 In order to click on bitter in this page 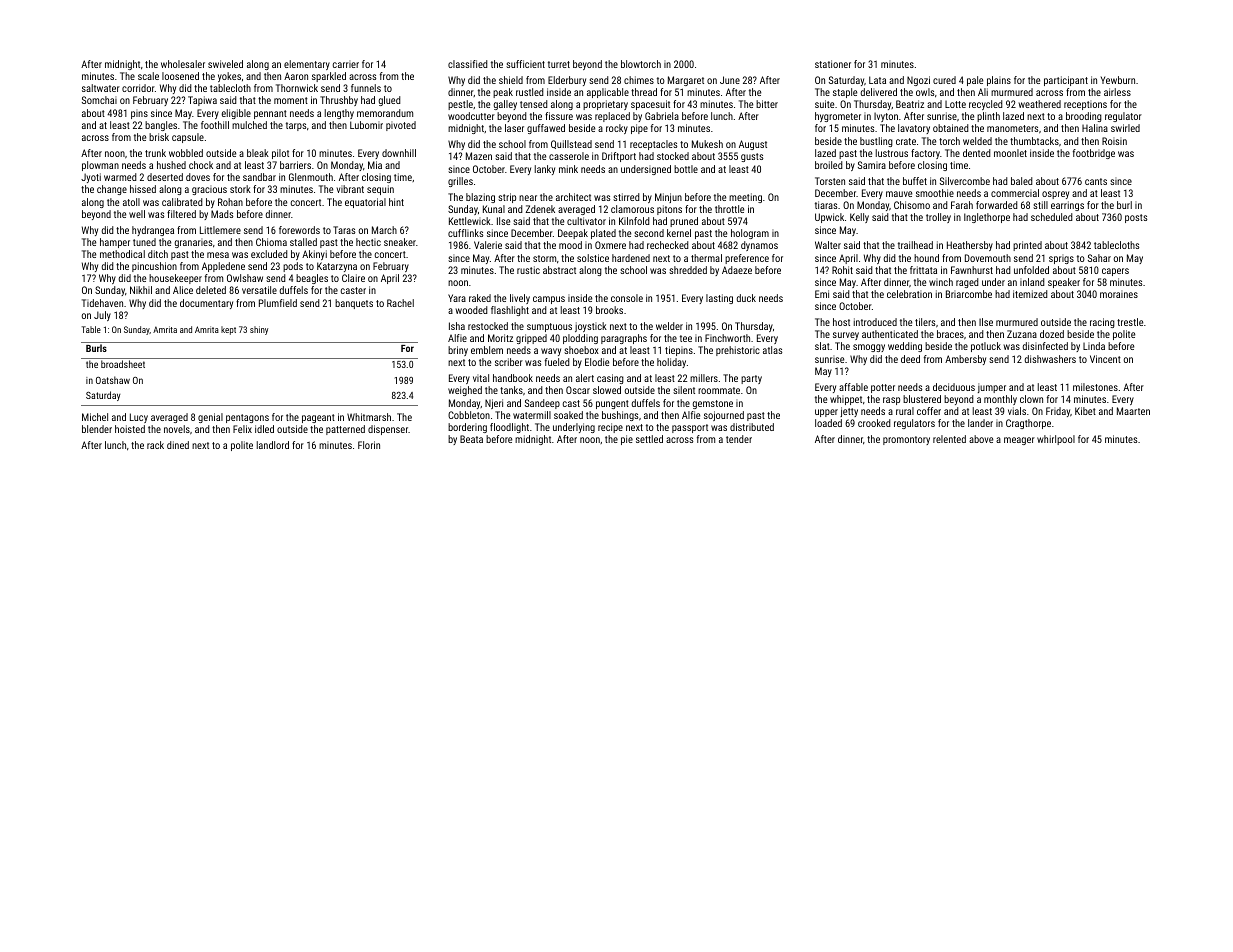, I will do `click(767, 104)`.
